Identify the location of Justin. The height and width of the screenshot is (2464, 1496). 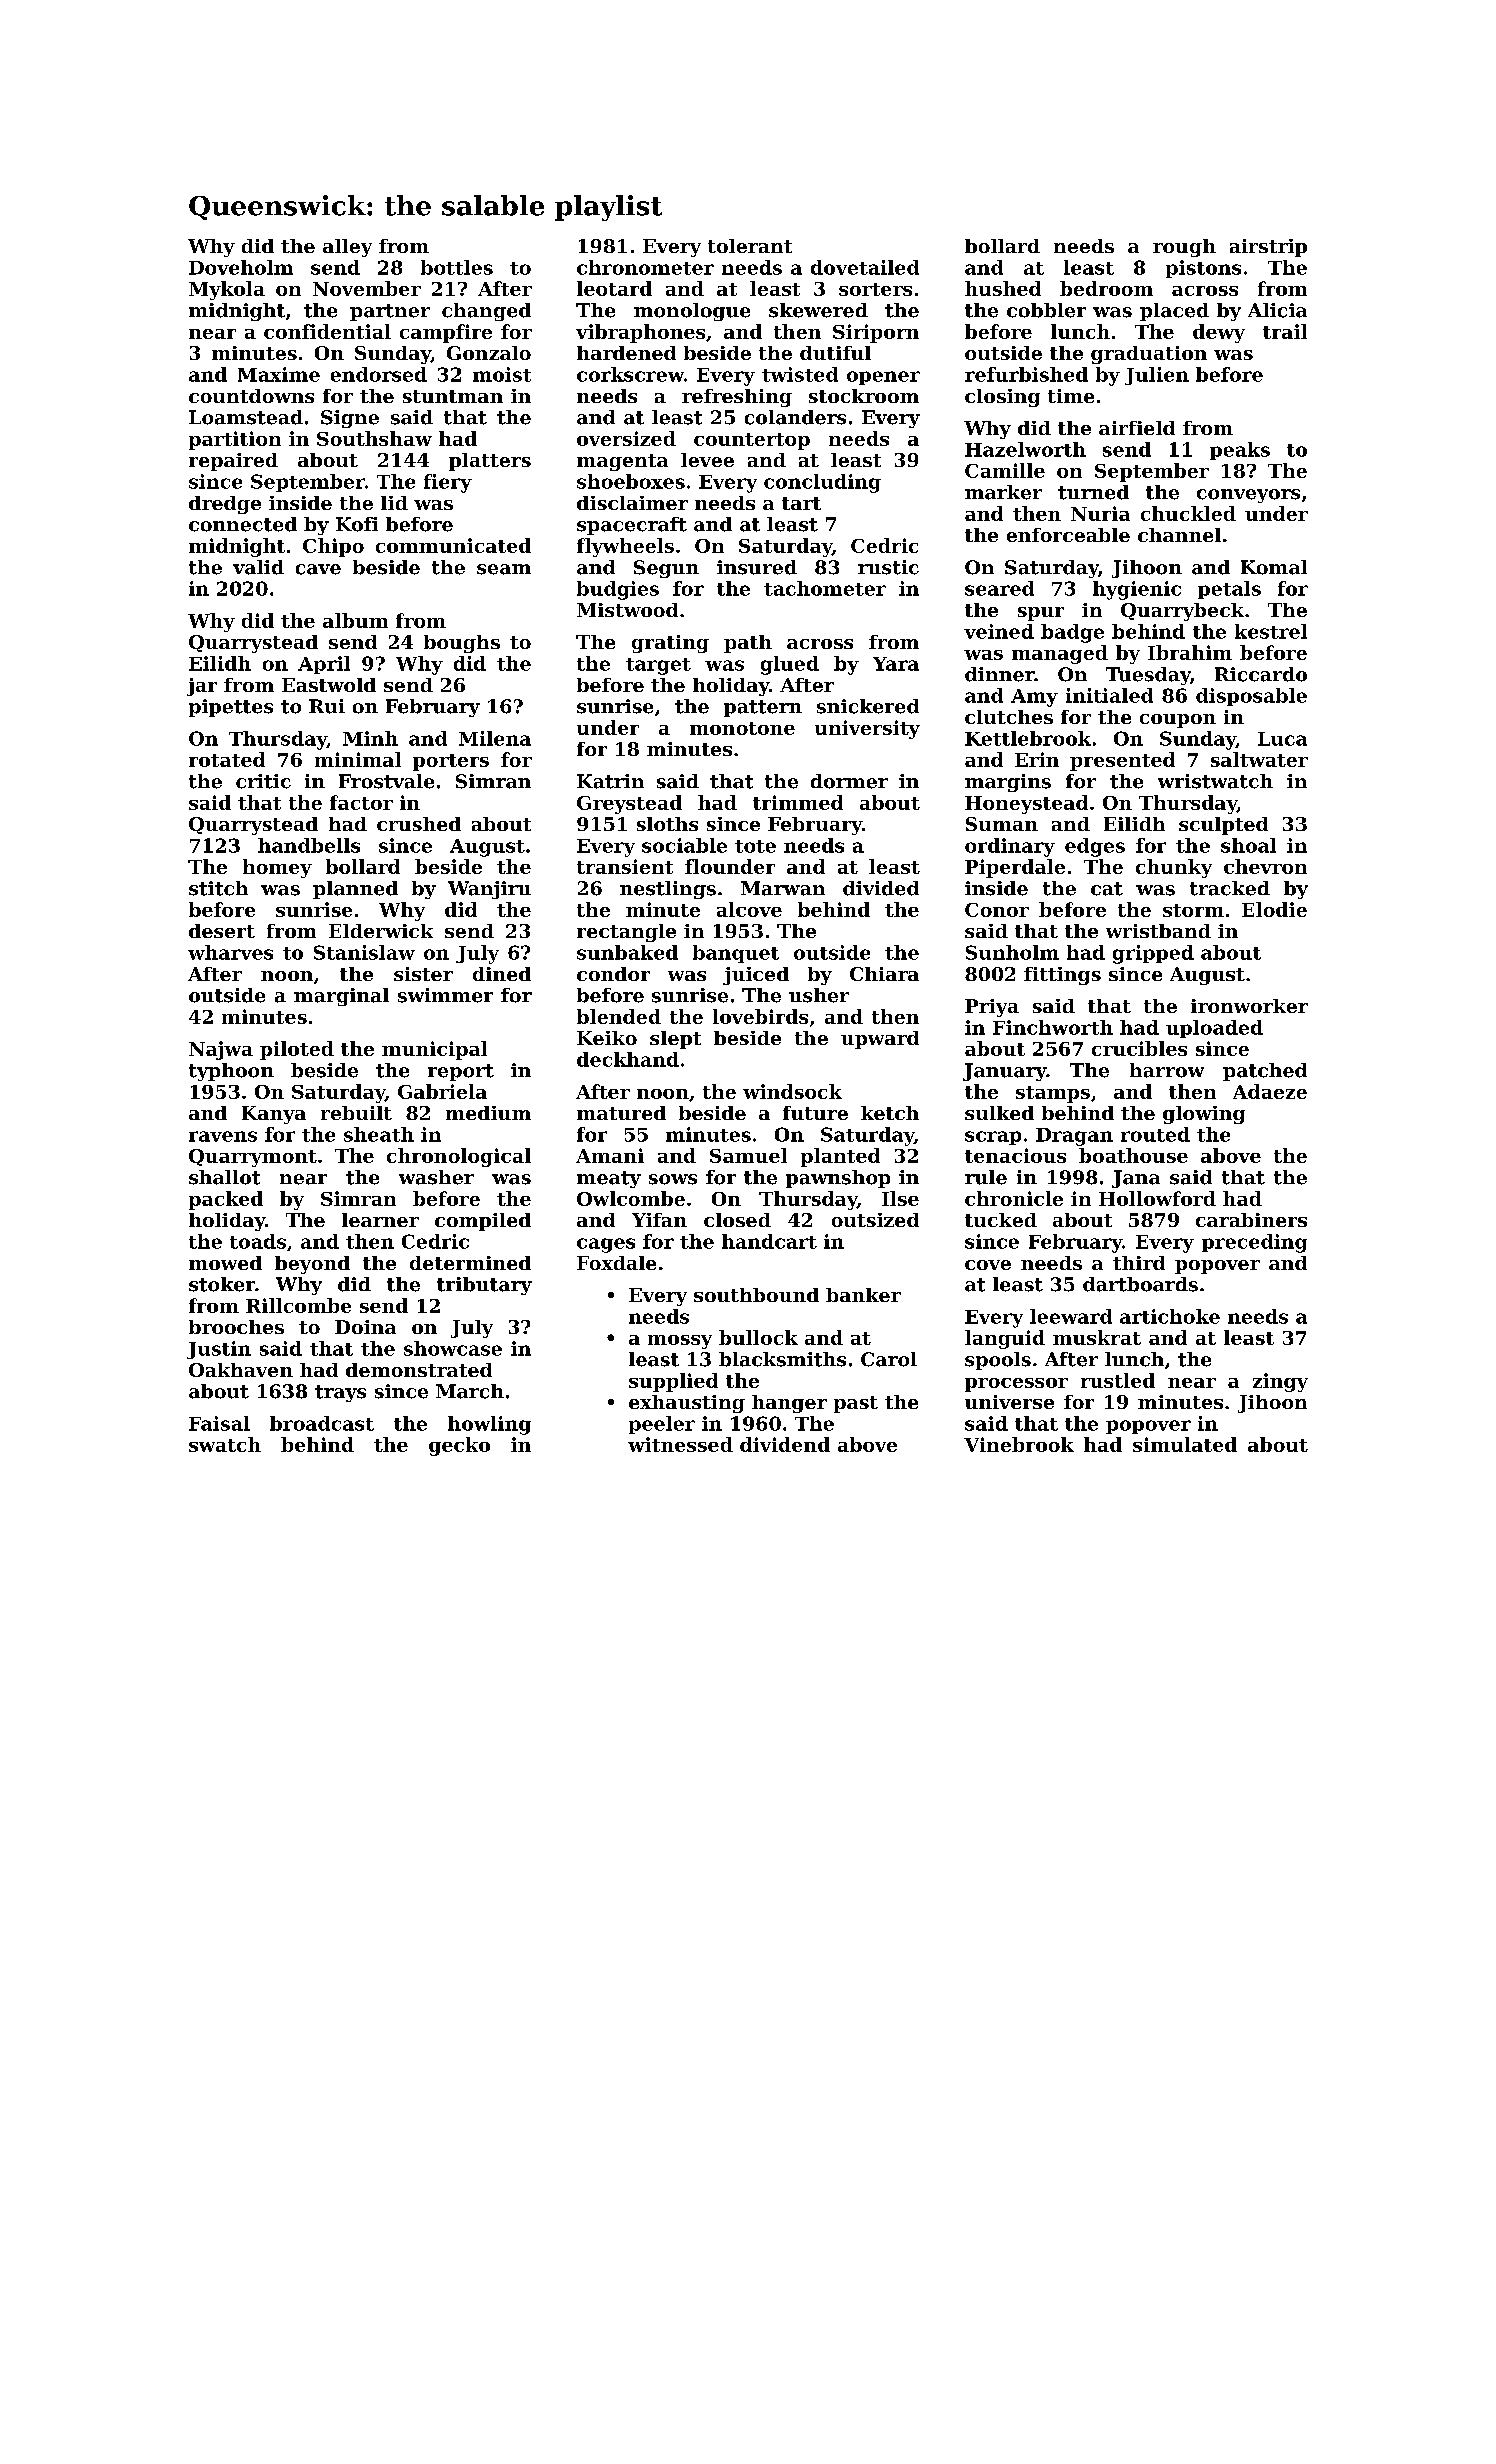
(219, 1350).
